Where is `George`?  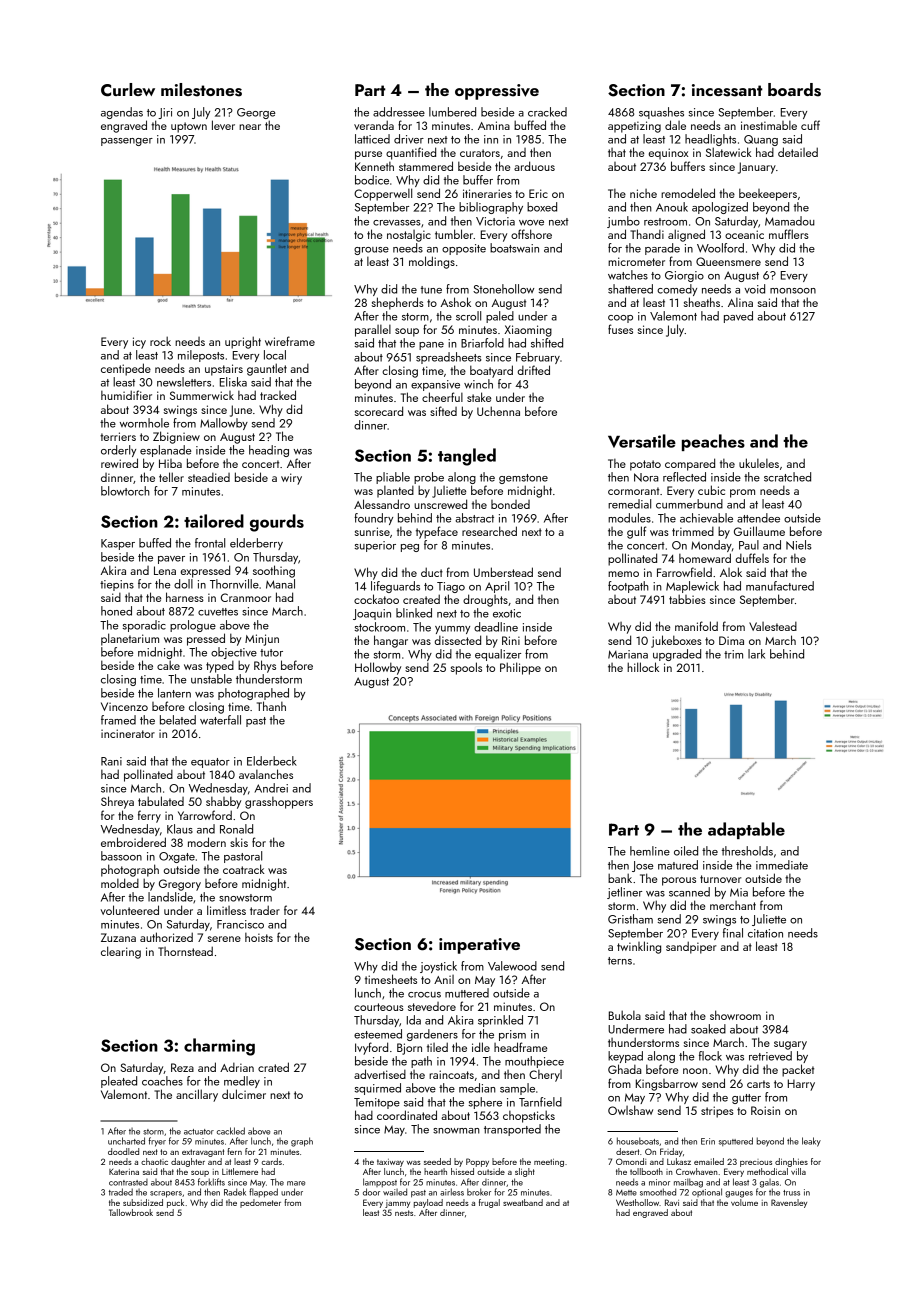
George is located at coordinates (256, 113).
